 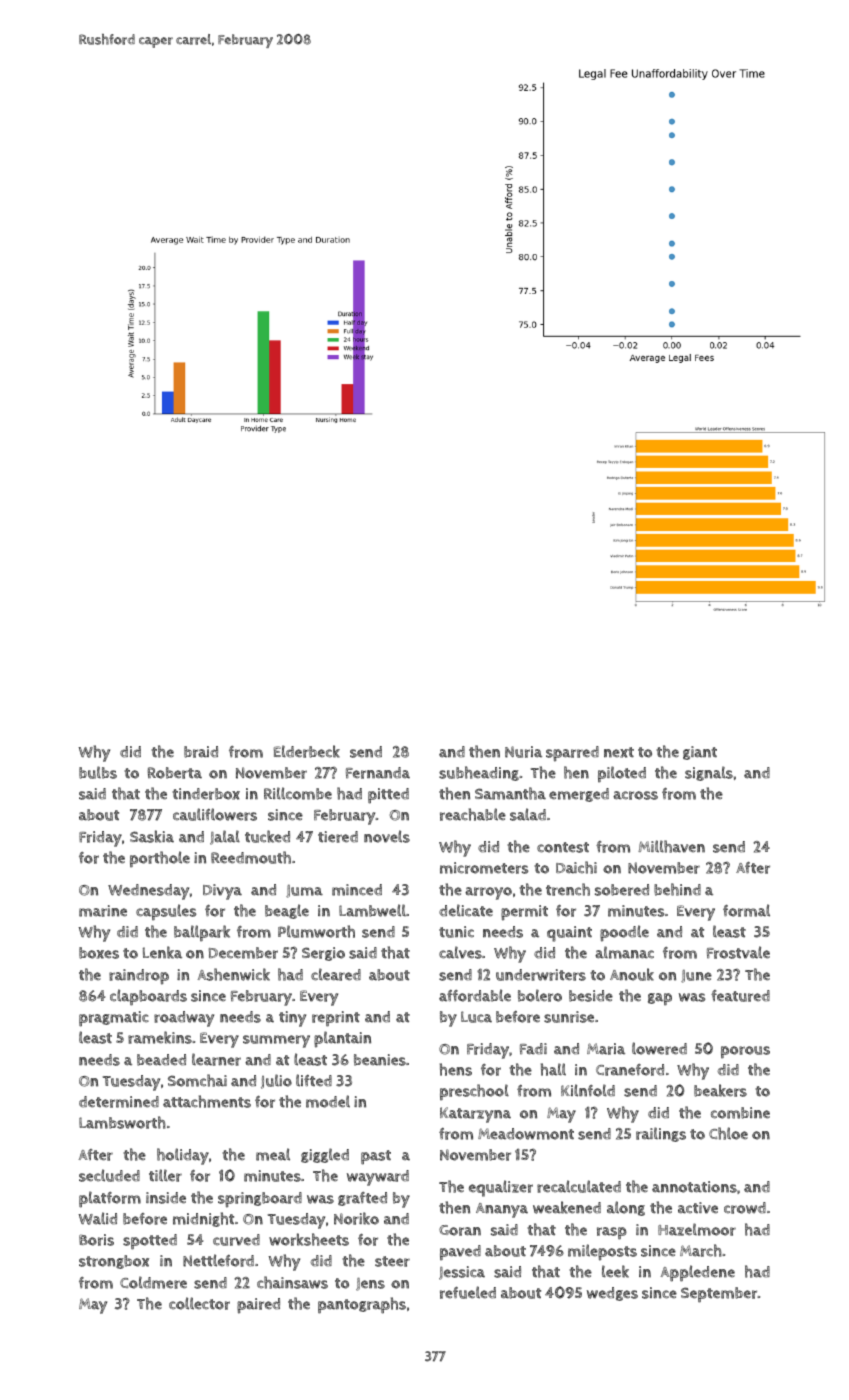 I want to click on porthole, so click(x=160, y=859).
